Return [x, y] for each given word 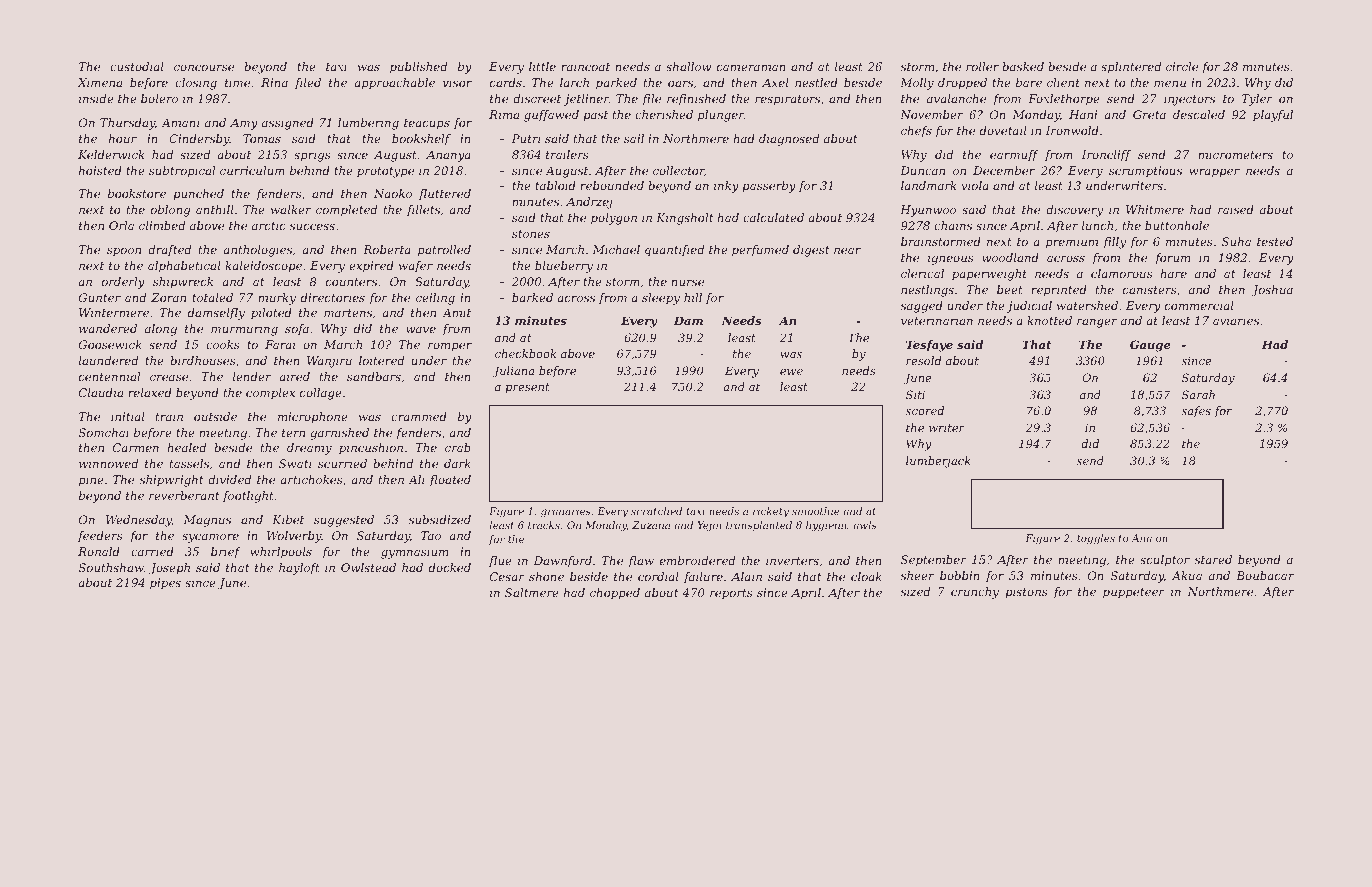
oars [680, 84]
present [527, 388]
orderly [123, 283]
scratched [656, 511]
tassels [189, 463]
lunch [1097, 225]
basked [1023, 66]
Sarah [1198, 394]
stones [531, 234]
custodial [137, 66]
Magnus [207, 521]
